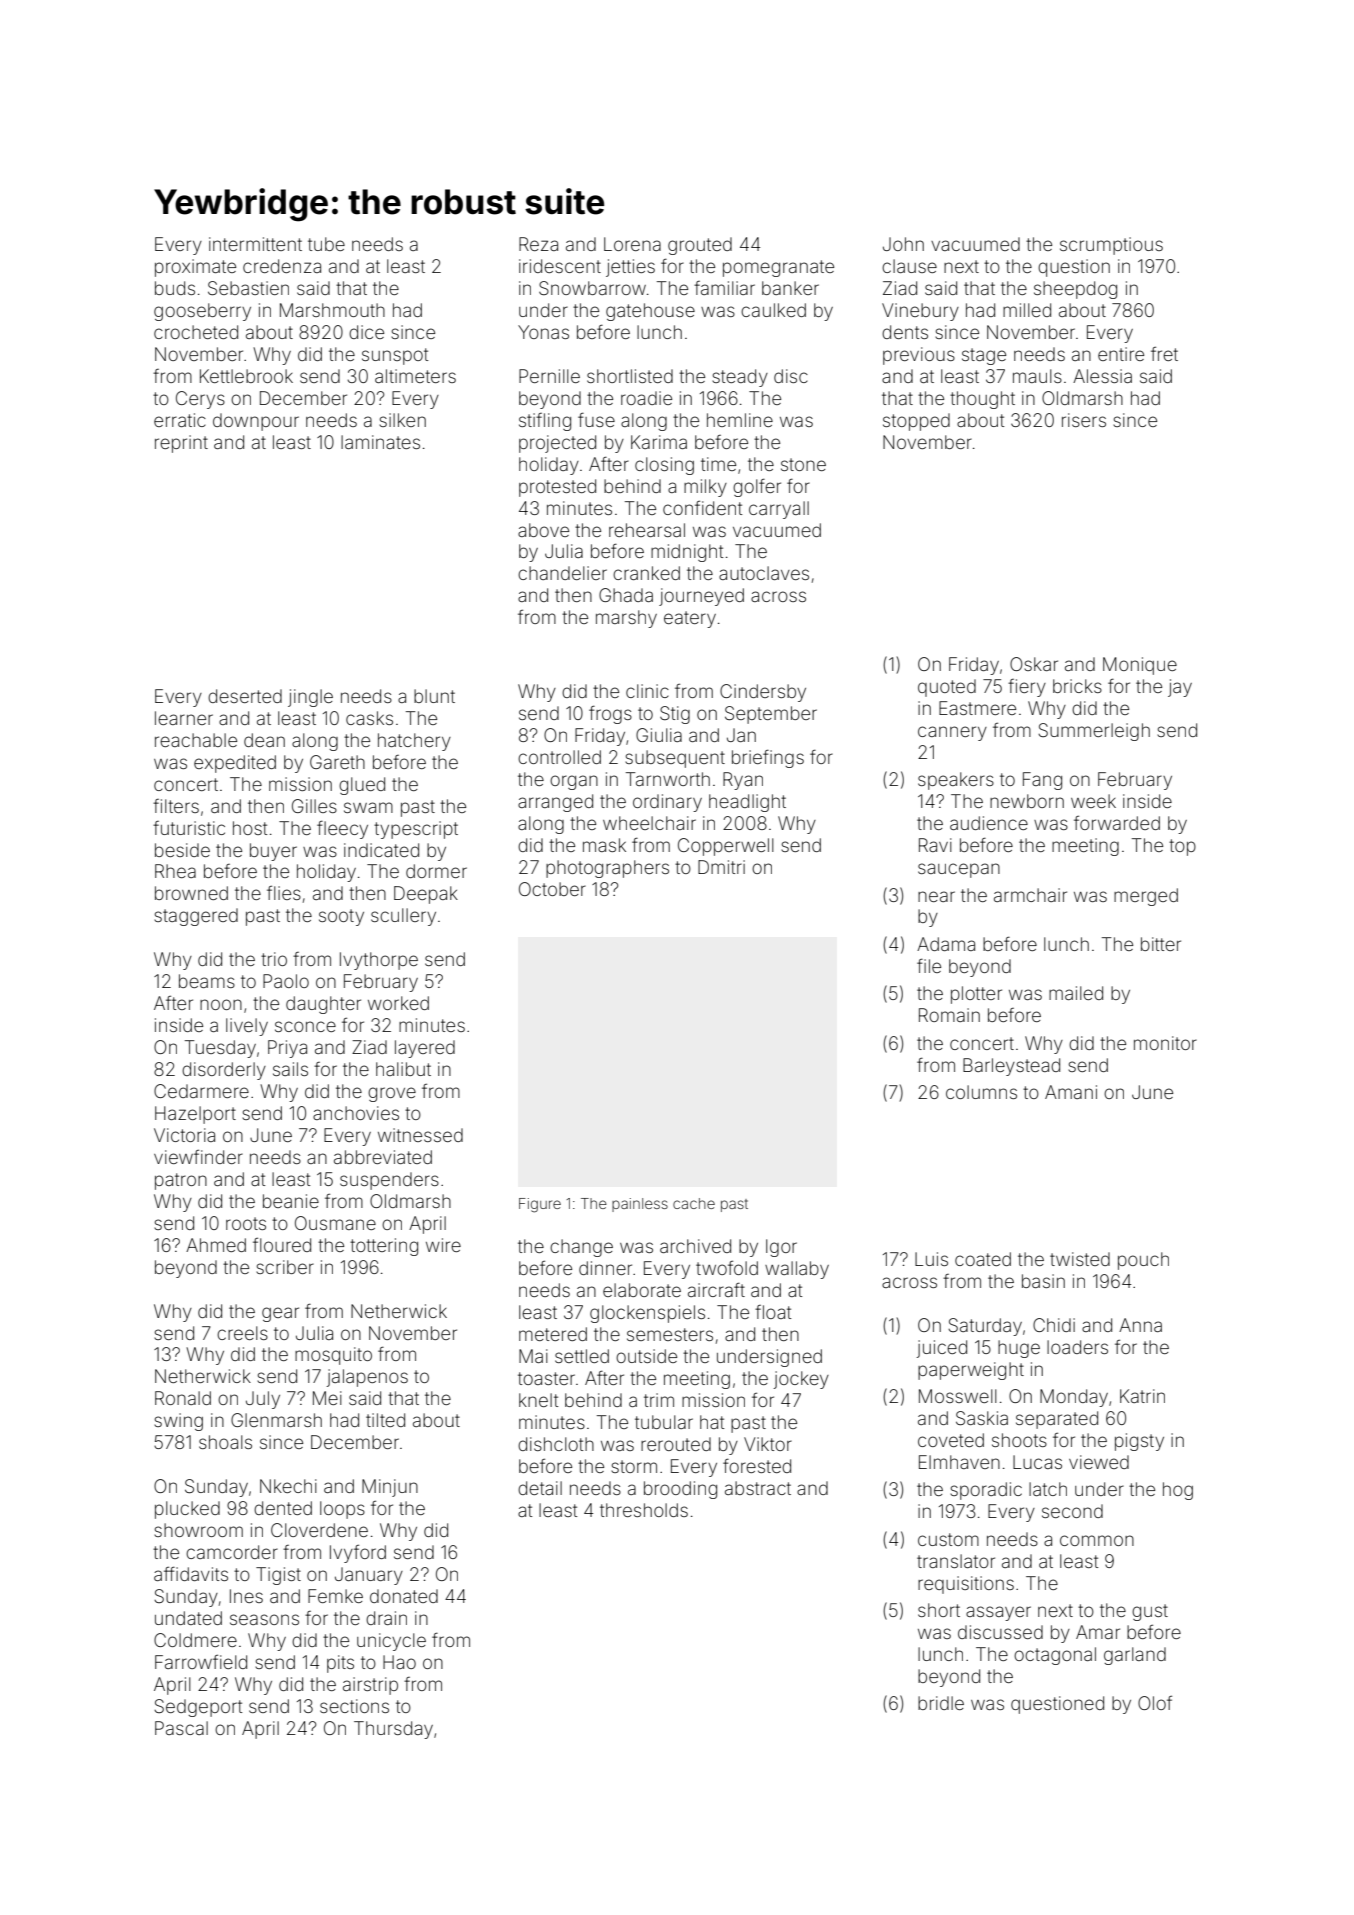  What do you see at coordinates (181, 1728) in the document?
I see `Pascal` at bounding box center [181, 1728].
